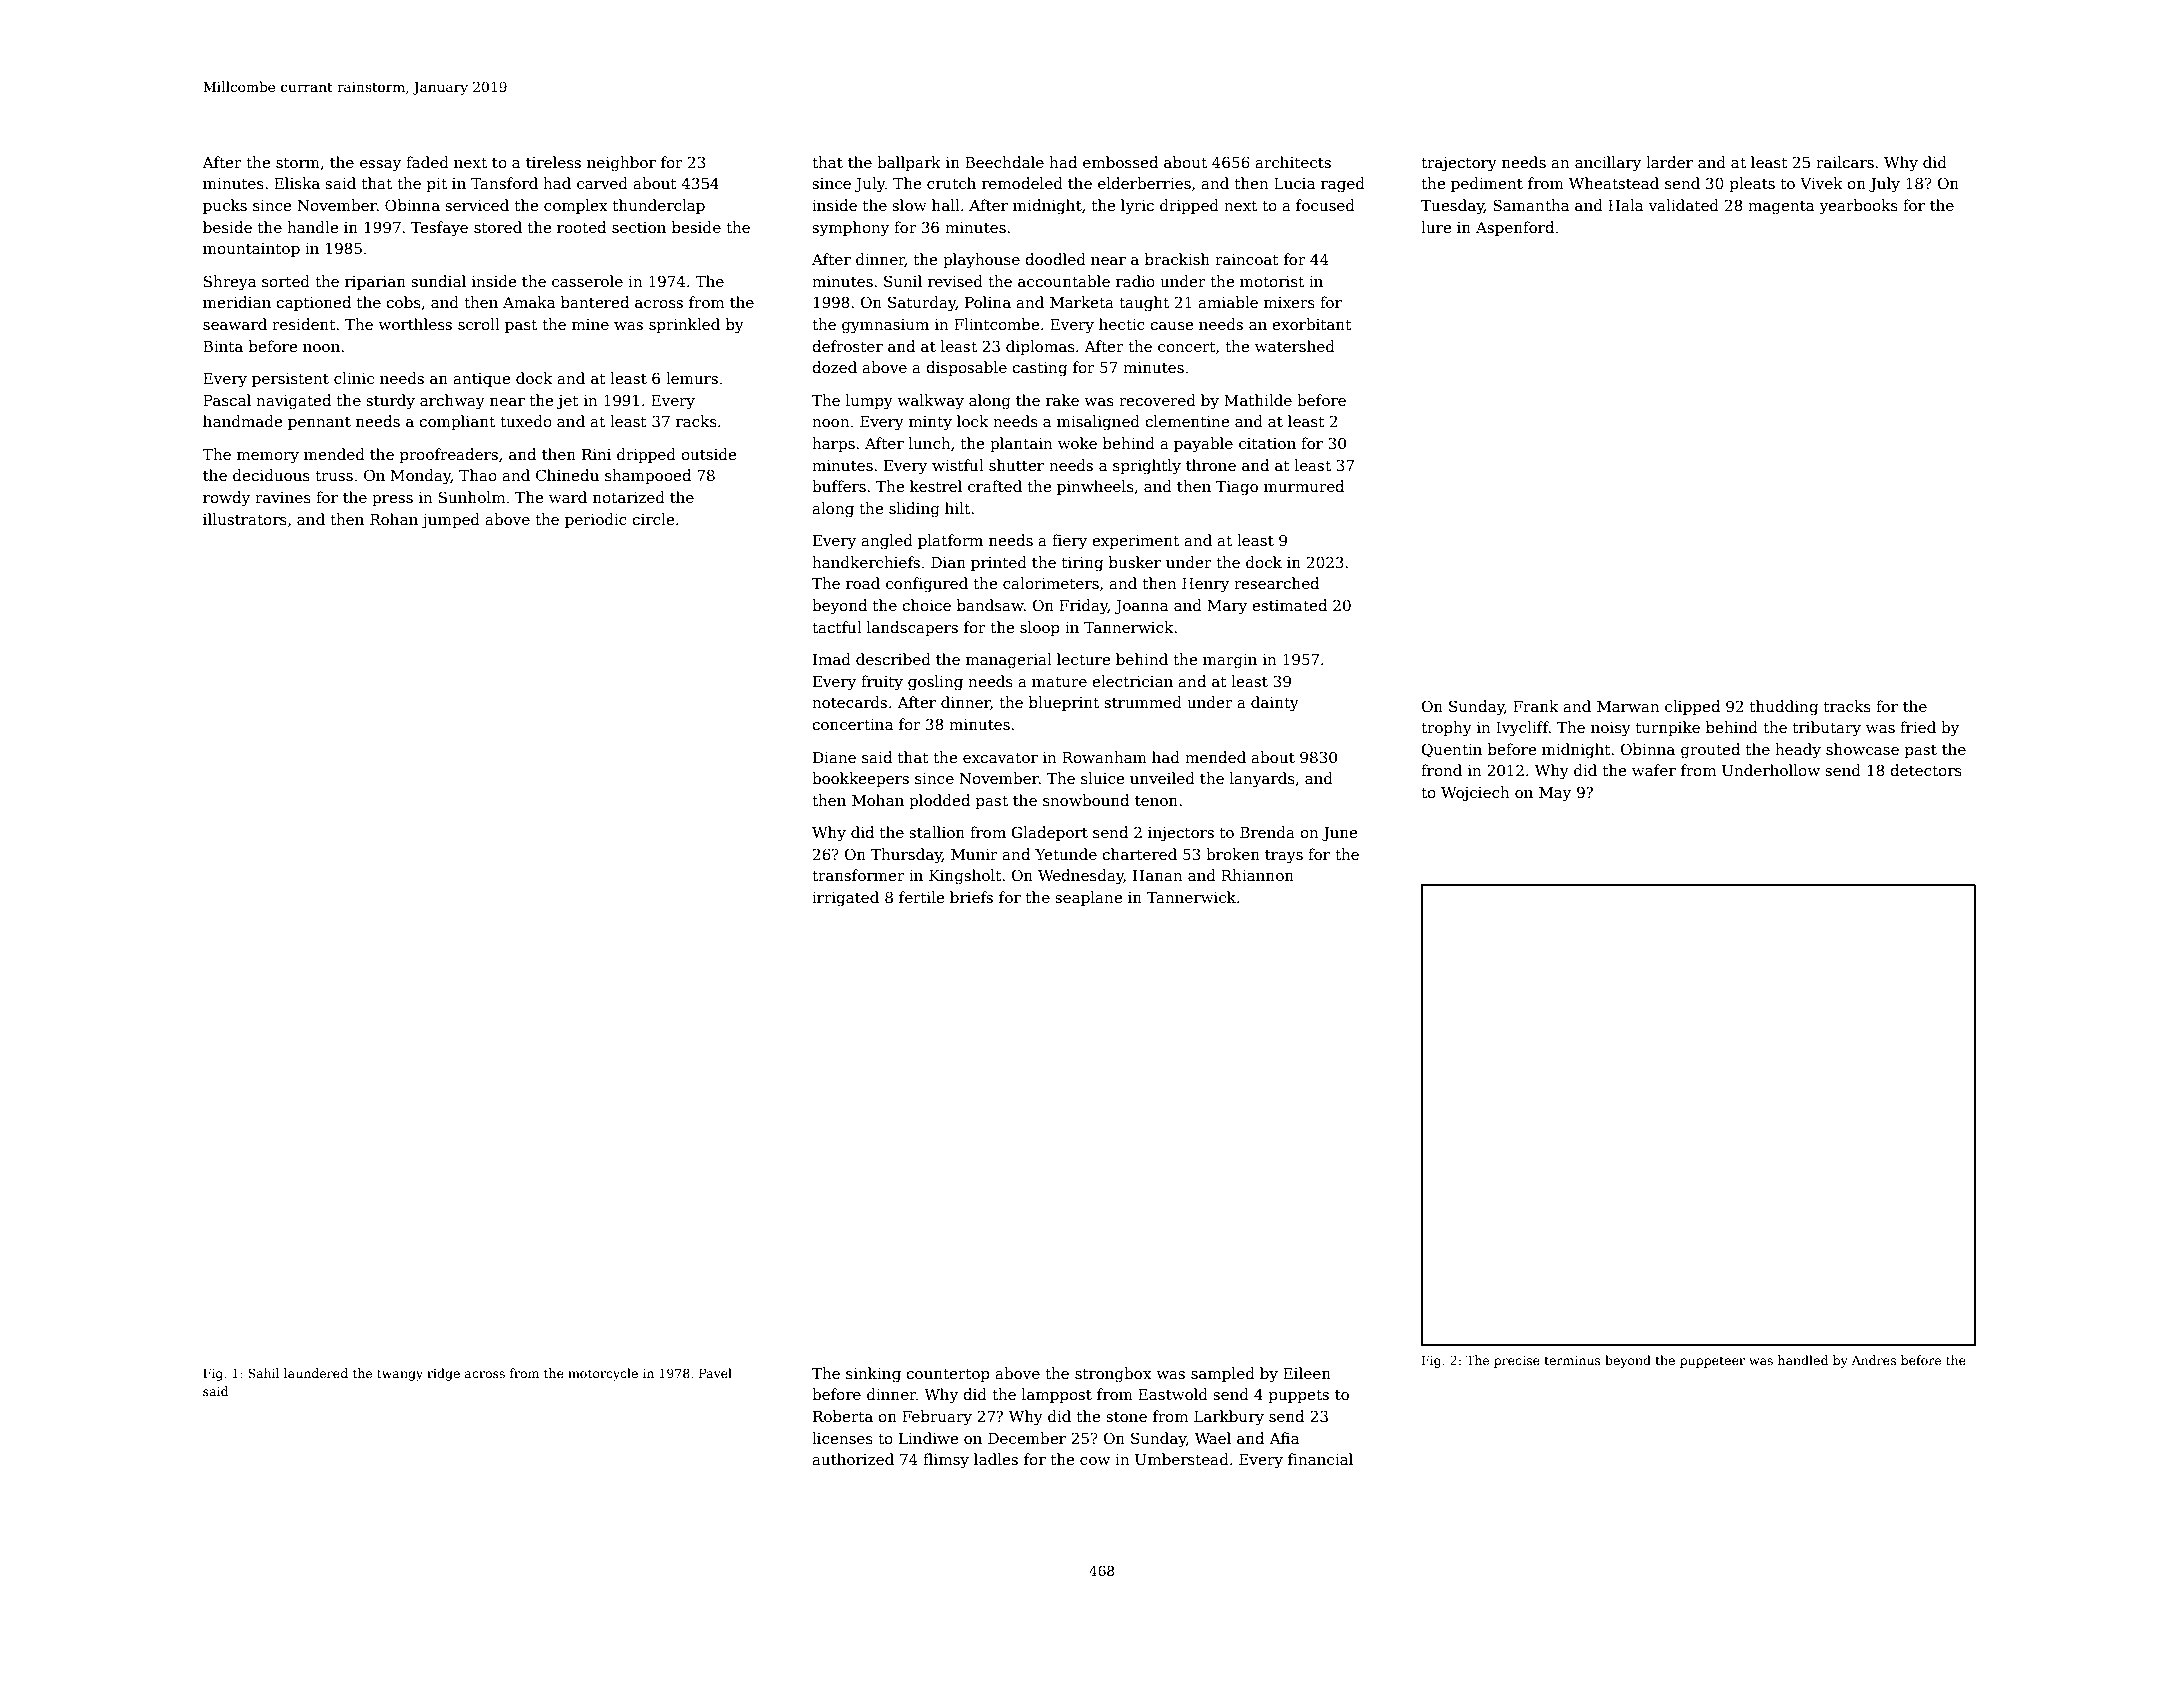 The width and height of the document is (2178, 1683). Describe the element at coordinates (380, 166) in the document. I see `essay` at that location.
